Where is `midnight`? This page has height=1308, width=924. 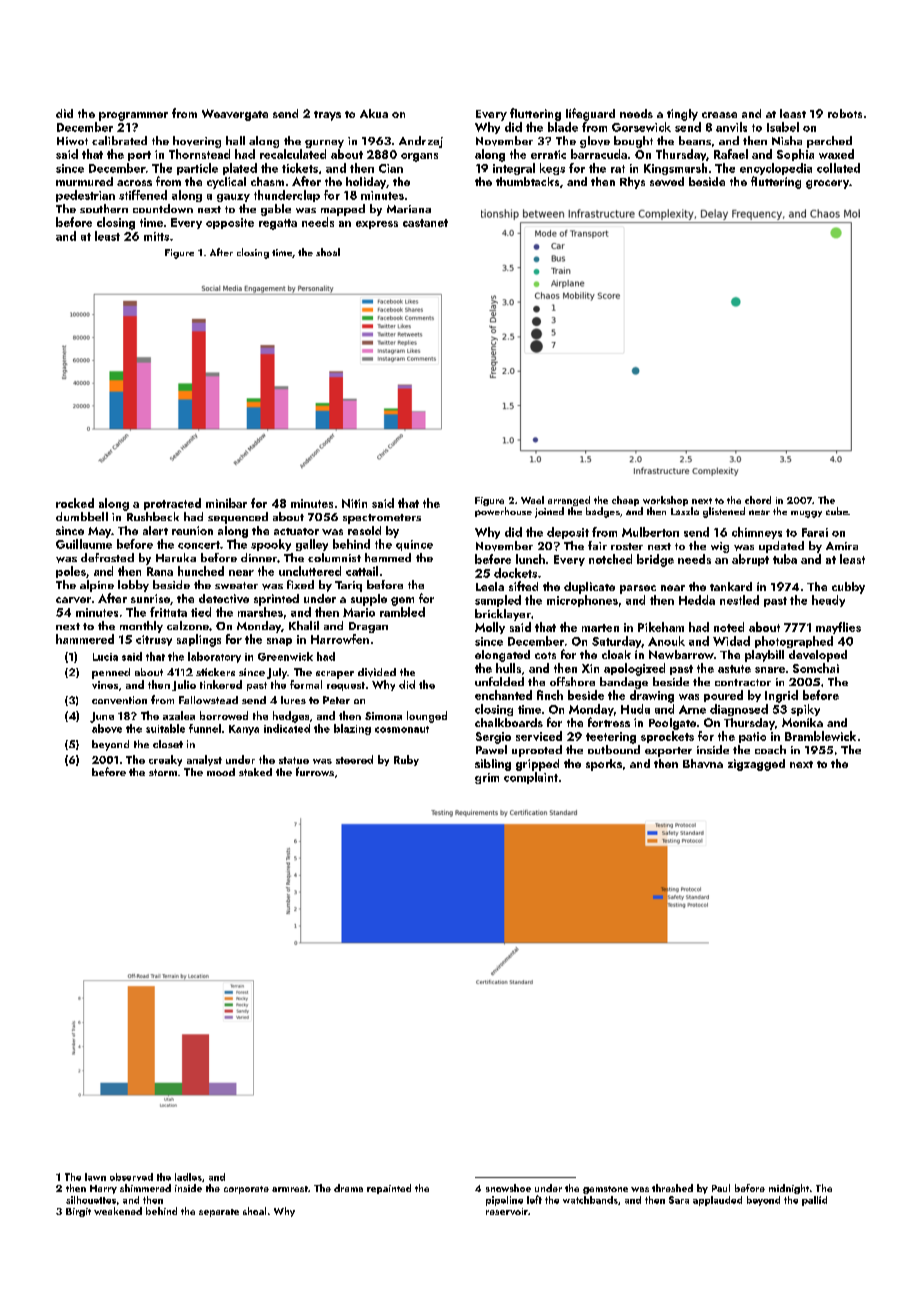 midnight is located at coordinates (789, 1189).
